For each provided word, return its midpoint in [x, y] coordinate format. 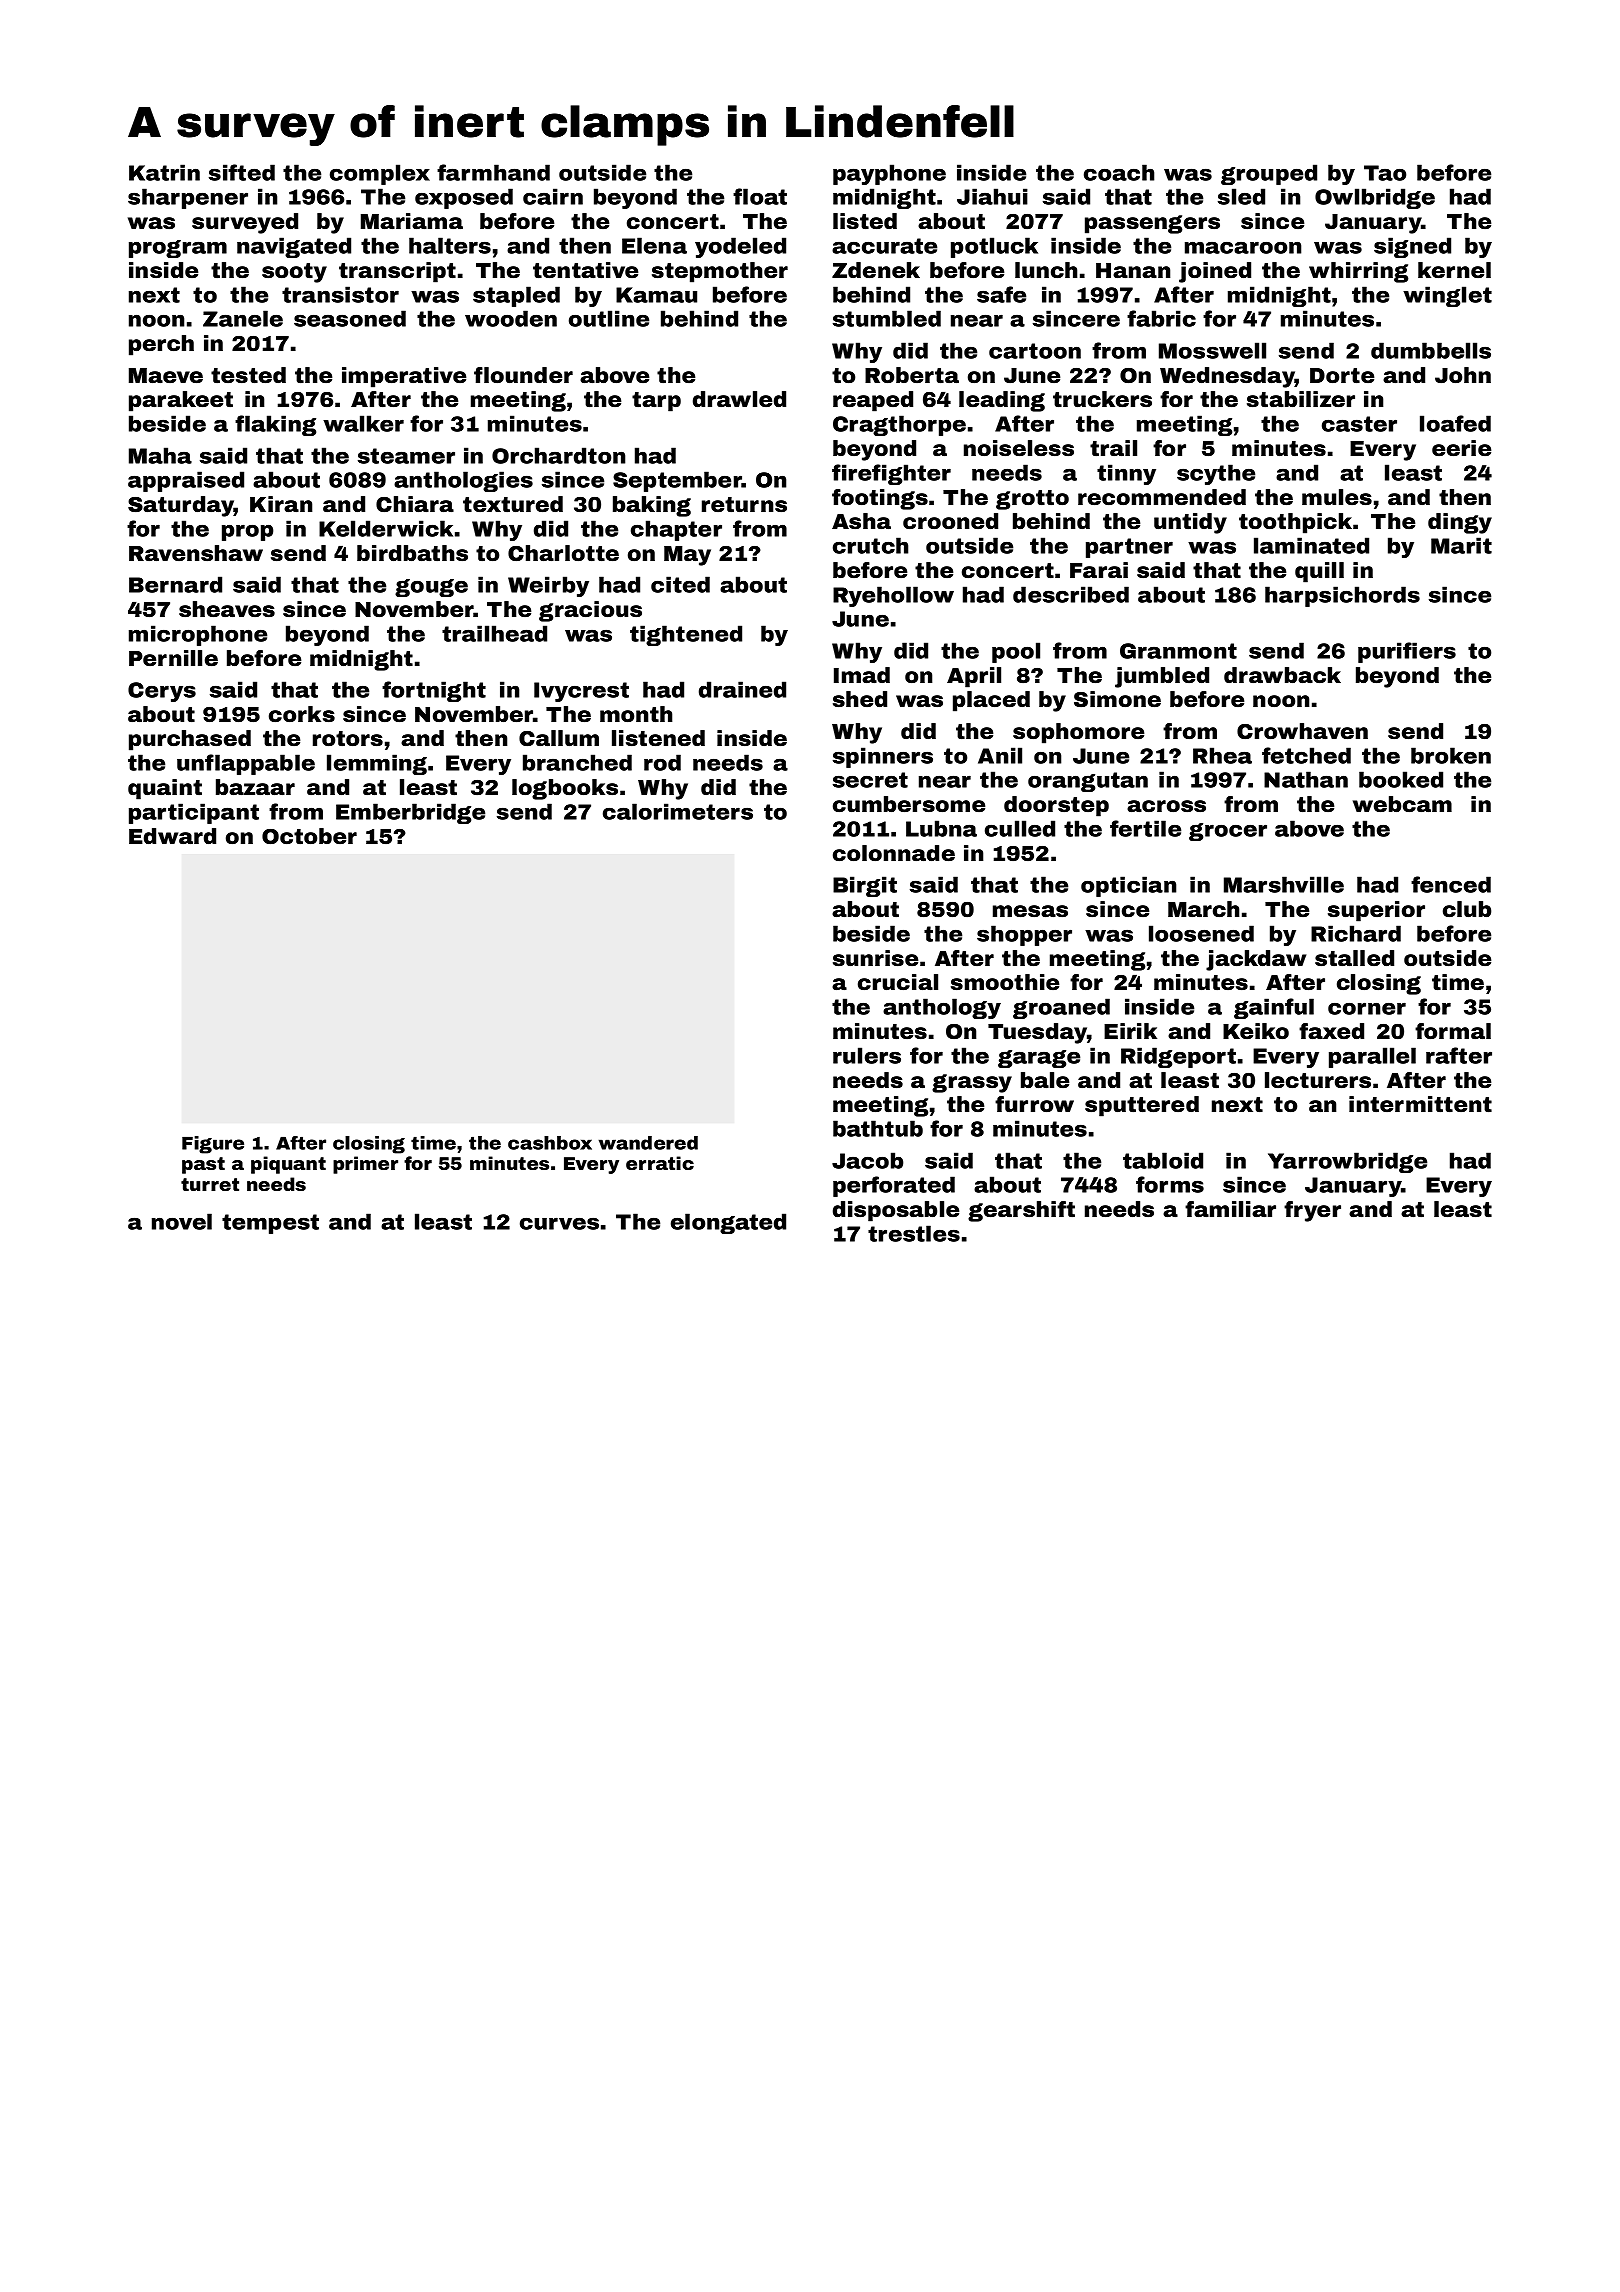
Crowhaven [1302, 731]
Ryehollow [893, 596]
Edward [172, 836]
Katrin [164, 172]
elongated [728, 1223]
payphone [889, 174]
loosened [1201, 933]
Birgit [865, 886]
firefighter [891, 474]
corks [302, 714]
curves [559, 1223]
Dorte [1342, 376]
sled [1241, 196]
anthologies [463, 481]
